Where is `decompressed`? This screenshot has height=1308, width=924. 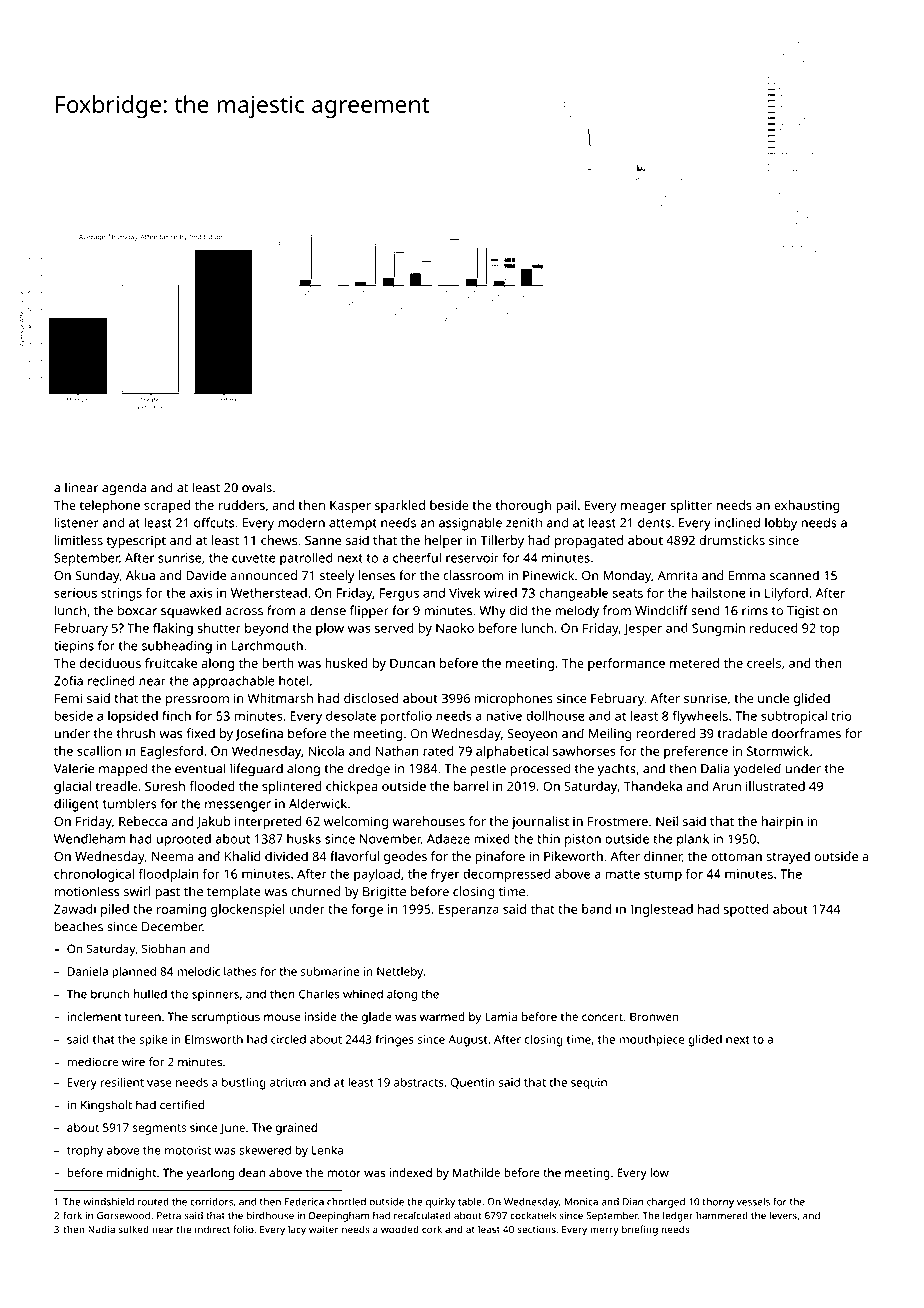
decompressed is located at coordinates (506, 875).
